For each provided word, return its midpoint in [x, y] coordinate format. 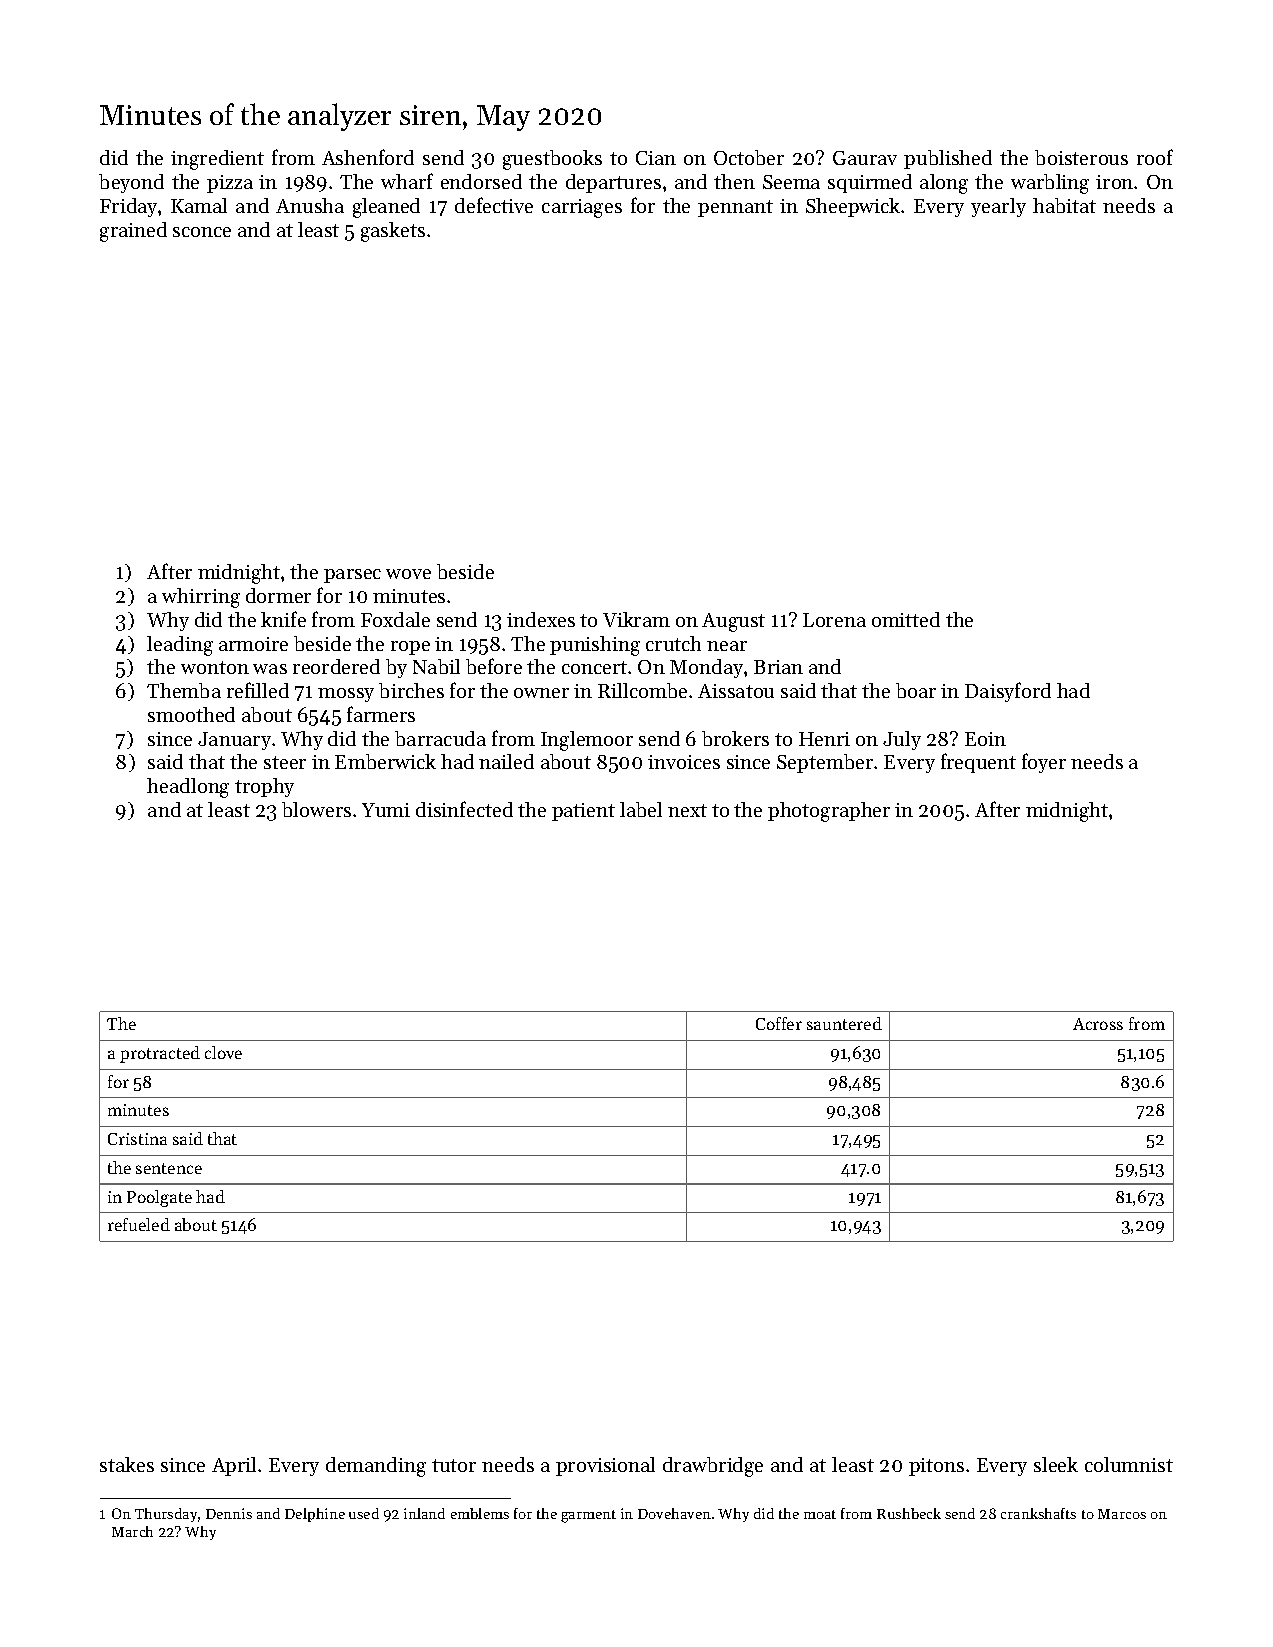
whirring [201, 598]
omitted [906, 619]
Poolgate [159, 1198]
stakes [127, 1464]
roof [1155, 157]
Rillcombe [642, 690]
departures [613, 183]
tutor [454, 1465]
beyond [131, 183]
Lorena [834, 620]
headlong [188, 788]
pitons [936, 1467]
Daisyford [1008, 692]
